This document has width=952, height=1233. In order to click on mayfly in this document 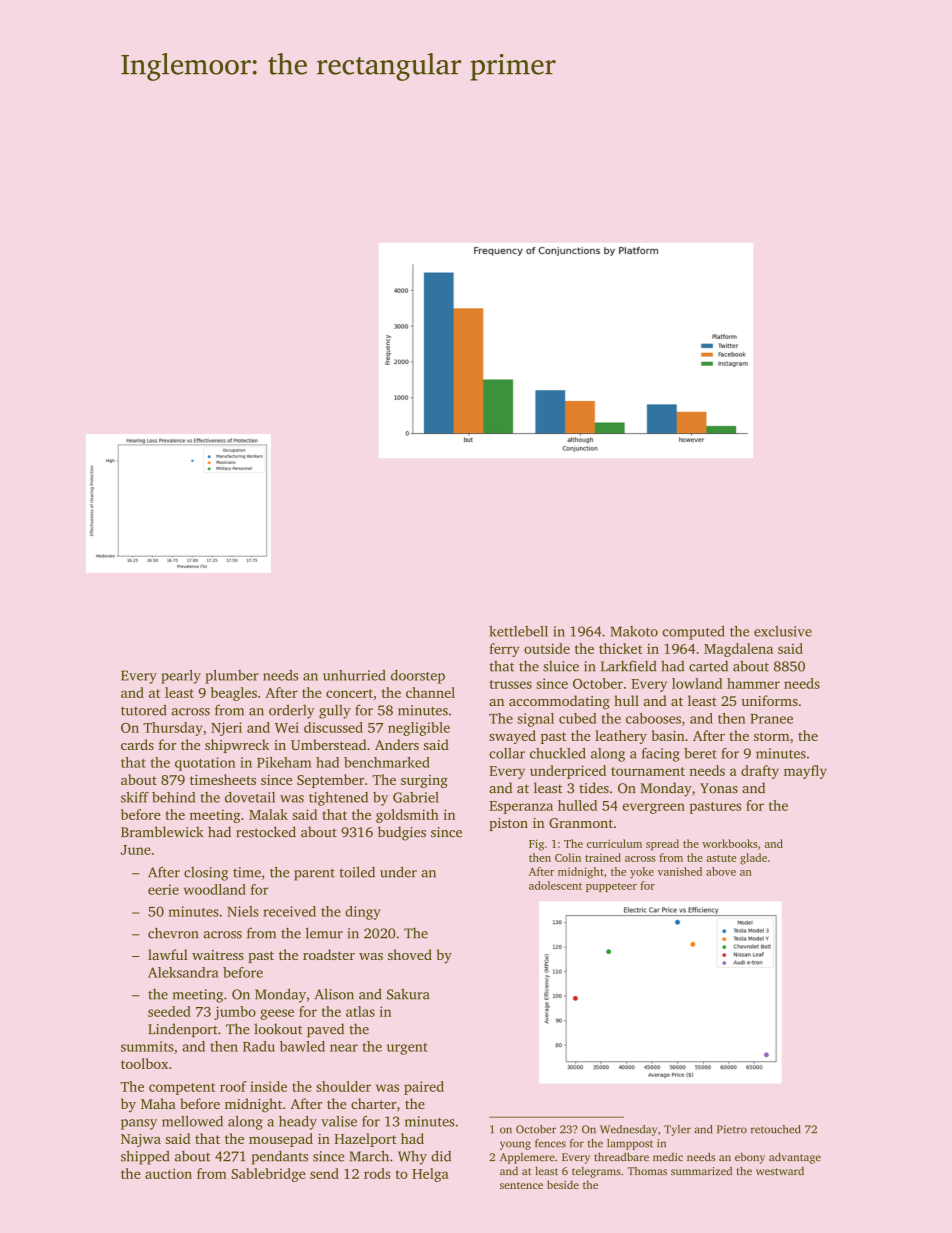, I will do `click(805, 772)`.
